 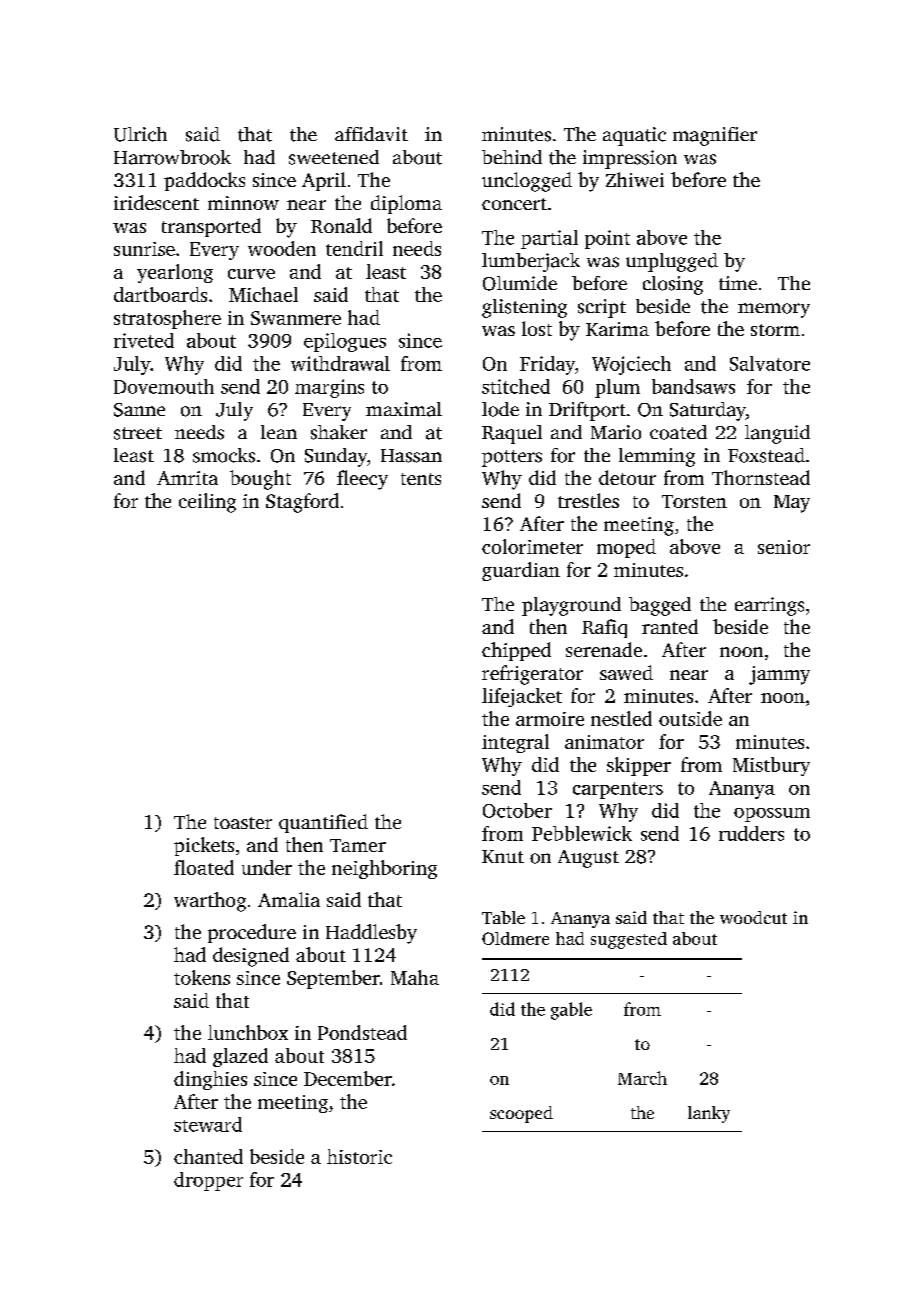 I want to click on time, so click(x=738, y=283).
